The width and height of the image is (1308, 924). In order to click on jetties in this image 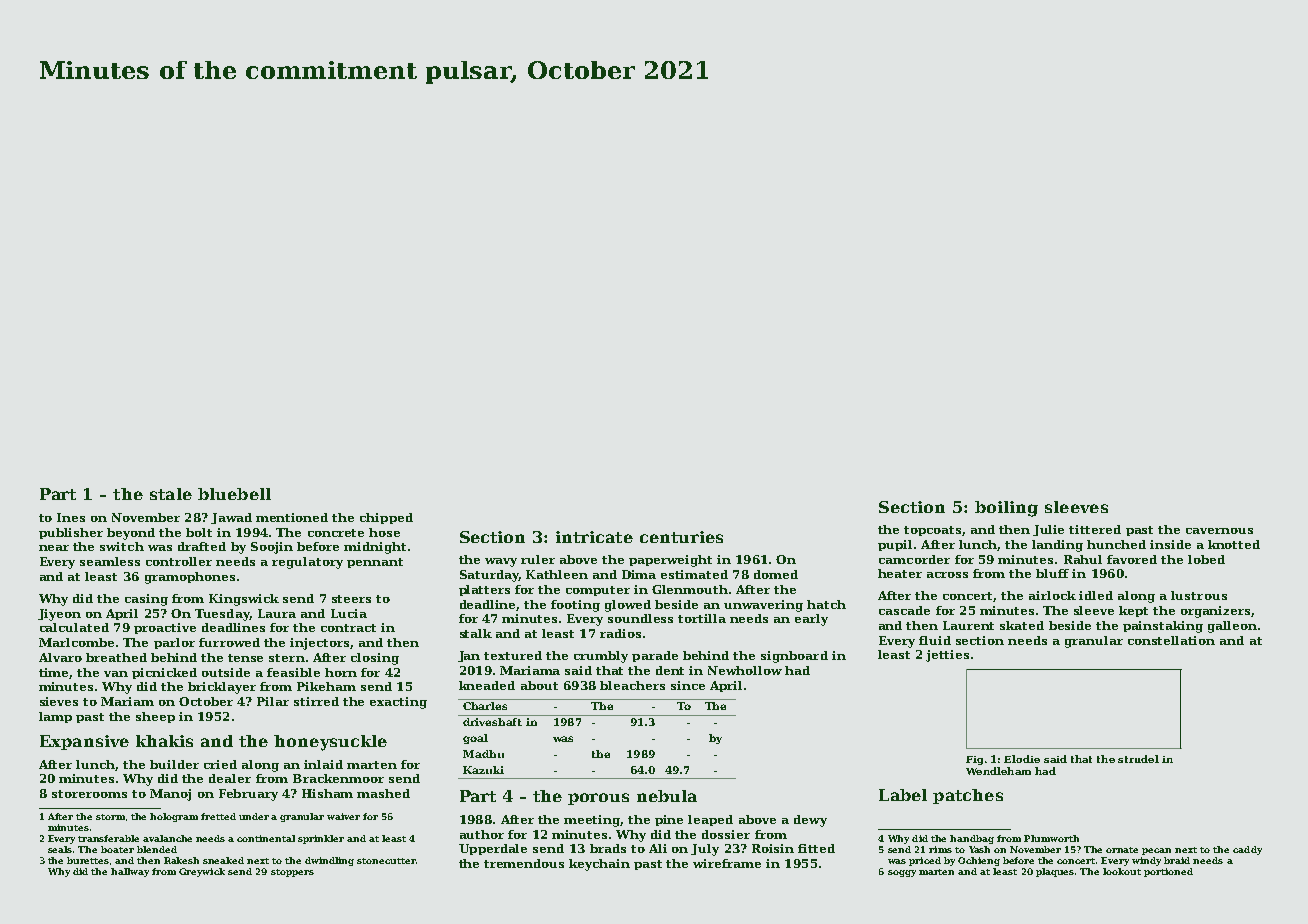, I will do `click(947, 656)`.
